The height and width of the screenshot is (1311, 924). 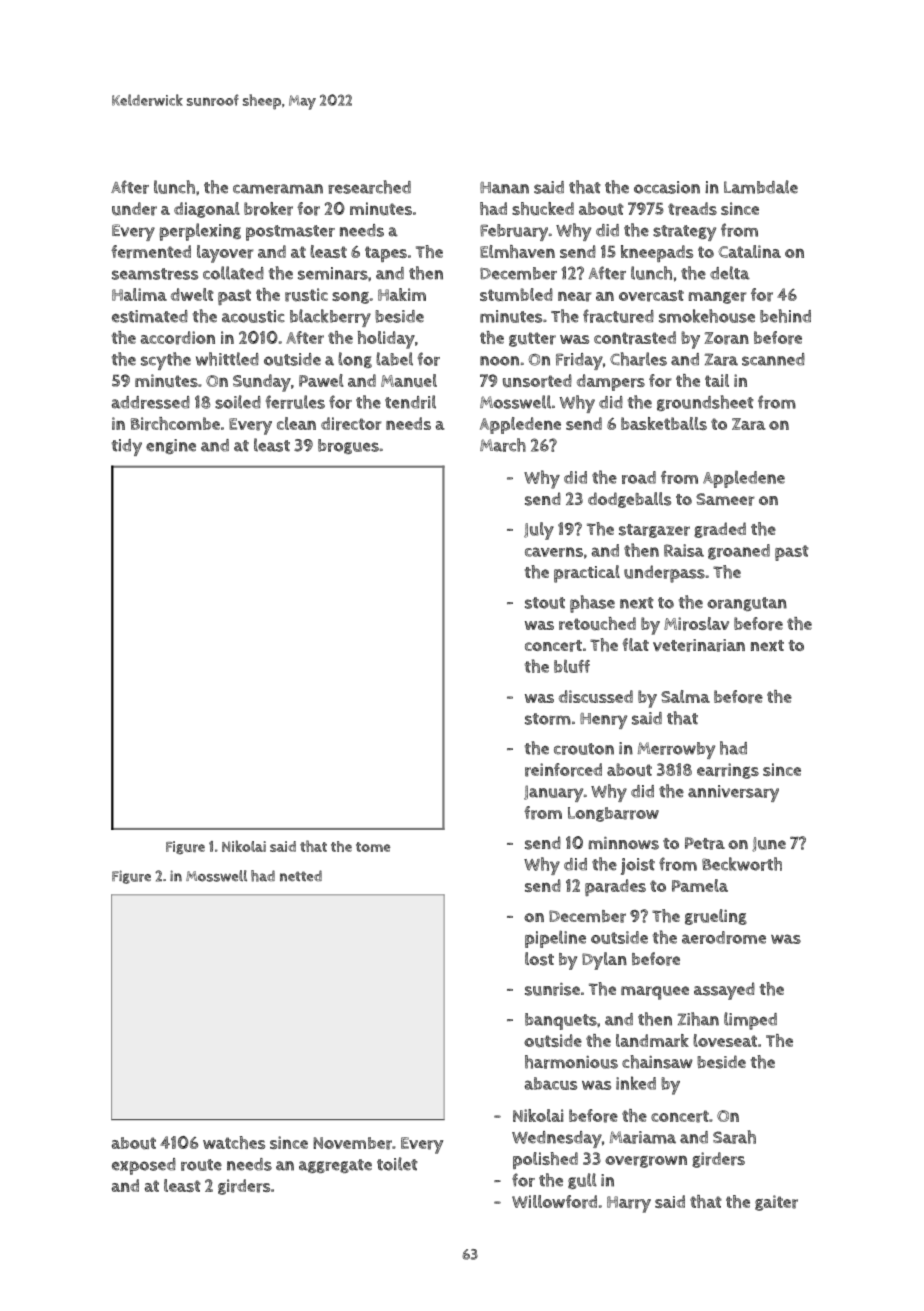 I want to click on exposed, so click(x=144, y=1166).
